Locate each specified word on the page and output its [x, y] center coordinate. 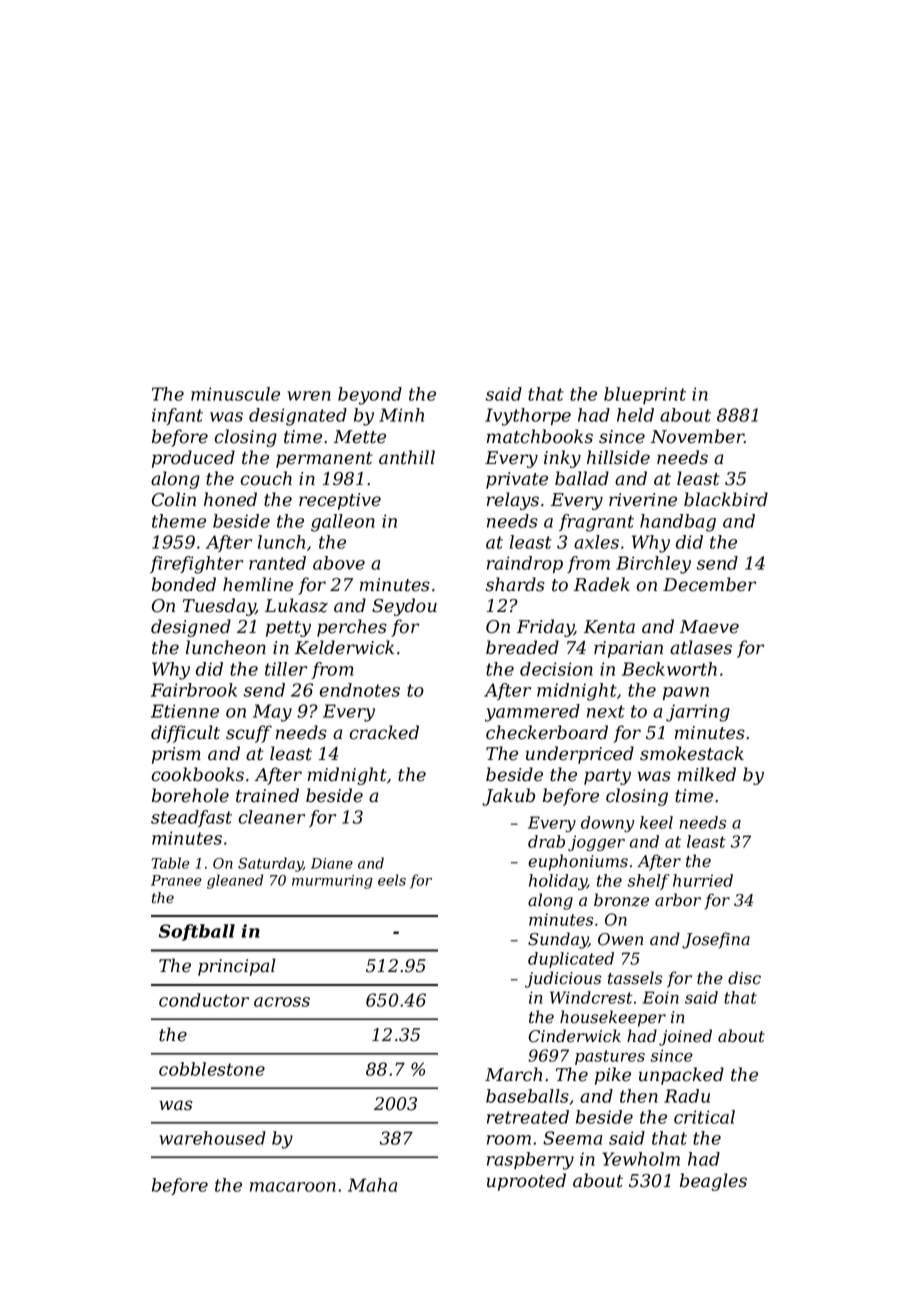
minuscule [235, 394]
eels [392, 880]
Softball [197, 932]
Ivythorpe [528, 417]
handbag [678, 523]
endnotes [360, 690]
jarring [698, 713]
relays [513, 501]
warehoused [213, 1138]
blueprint [645, 395]
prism [176, 755]
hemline [258, 584]
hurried [703, 880]
